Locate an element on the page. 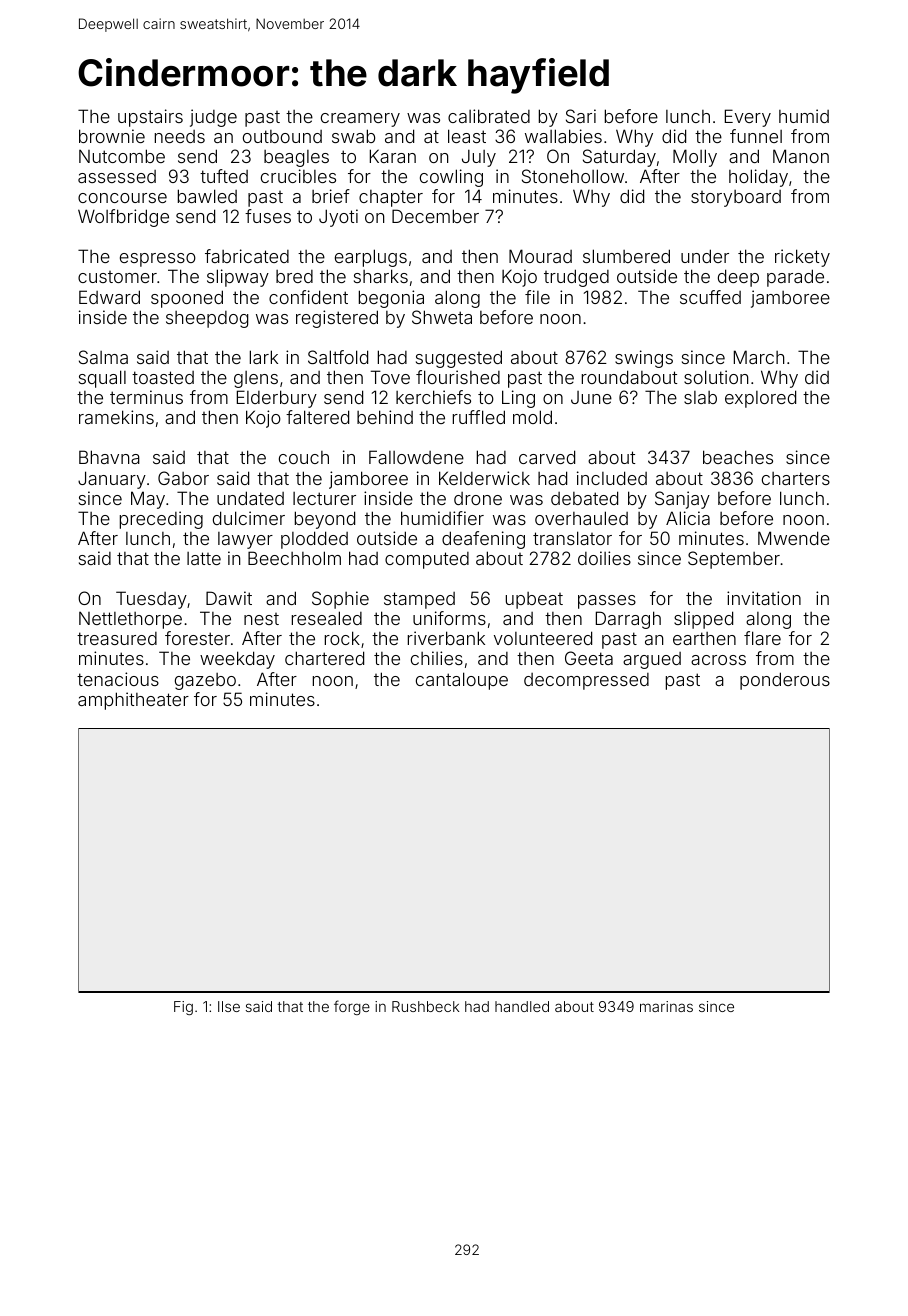 This page has width=908, height=1316. creamery is located at coordinates (360, 120).
